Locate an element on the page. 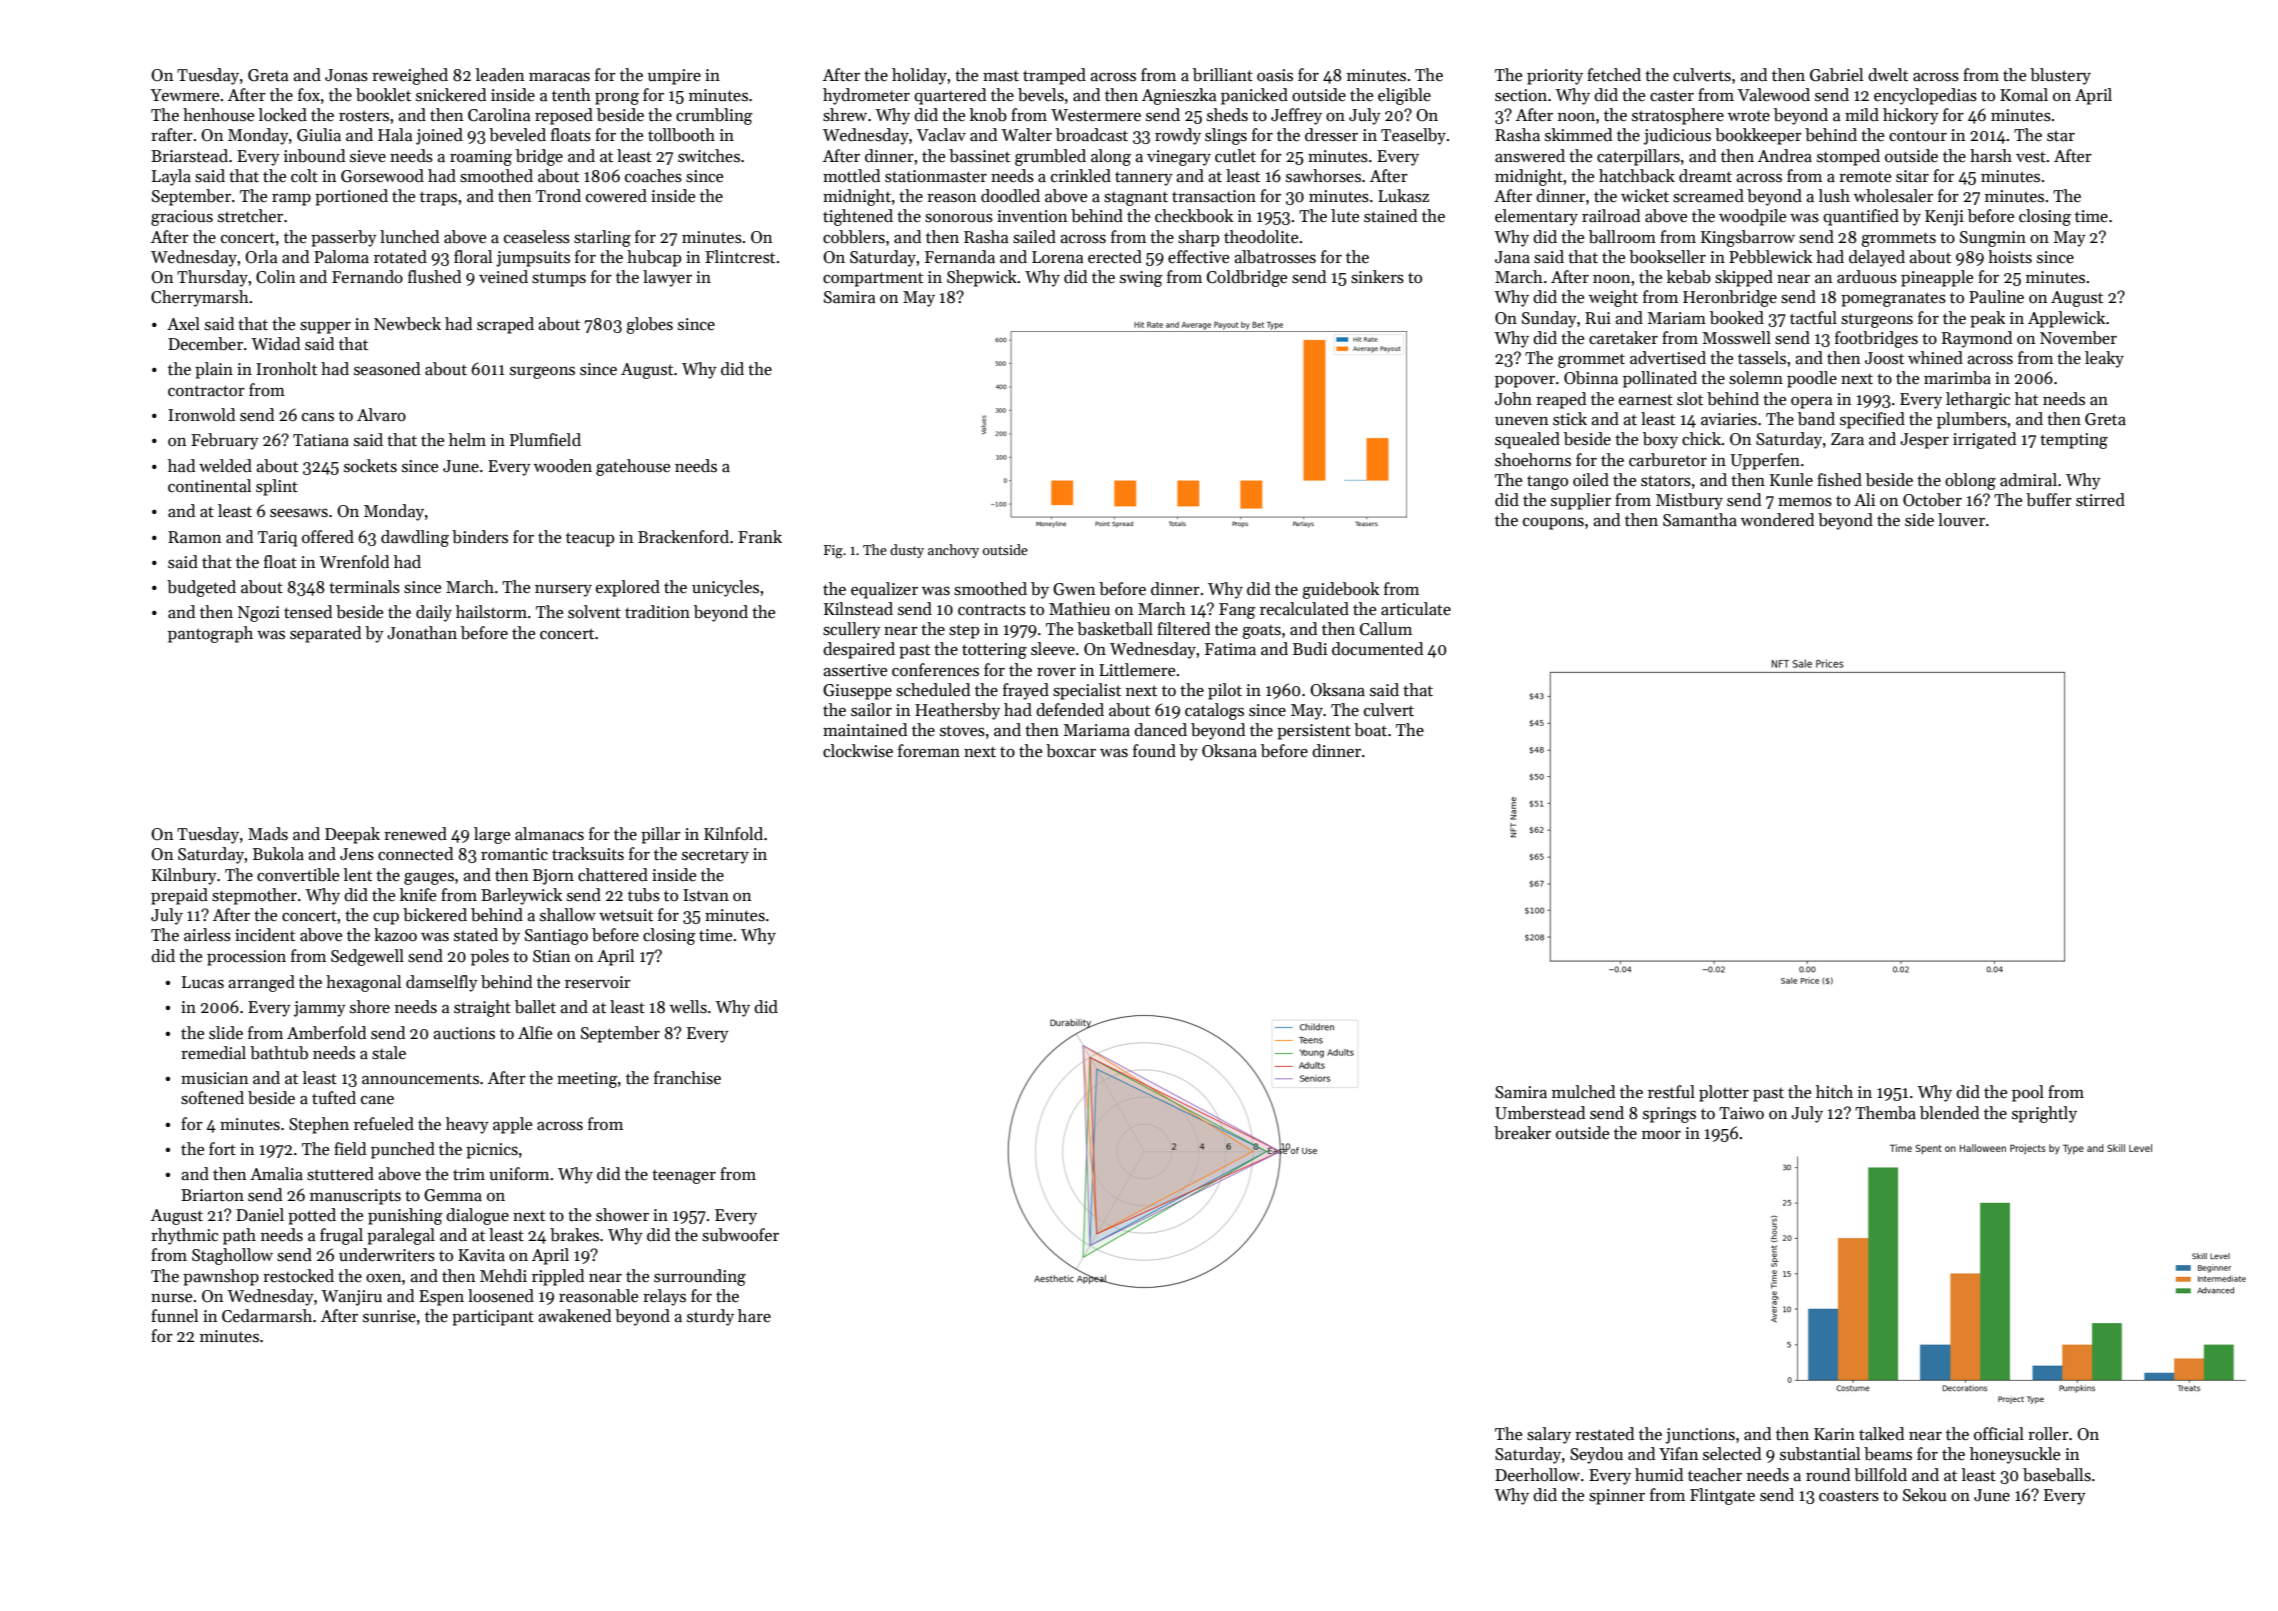  blustery is located at coordinates (2060, 76).
